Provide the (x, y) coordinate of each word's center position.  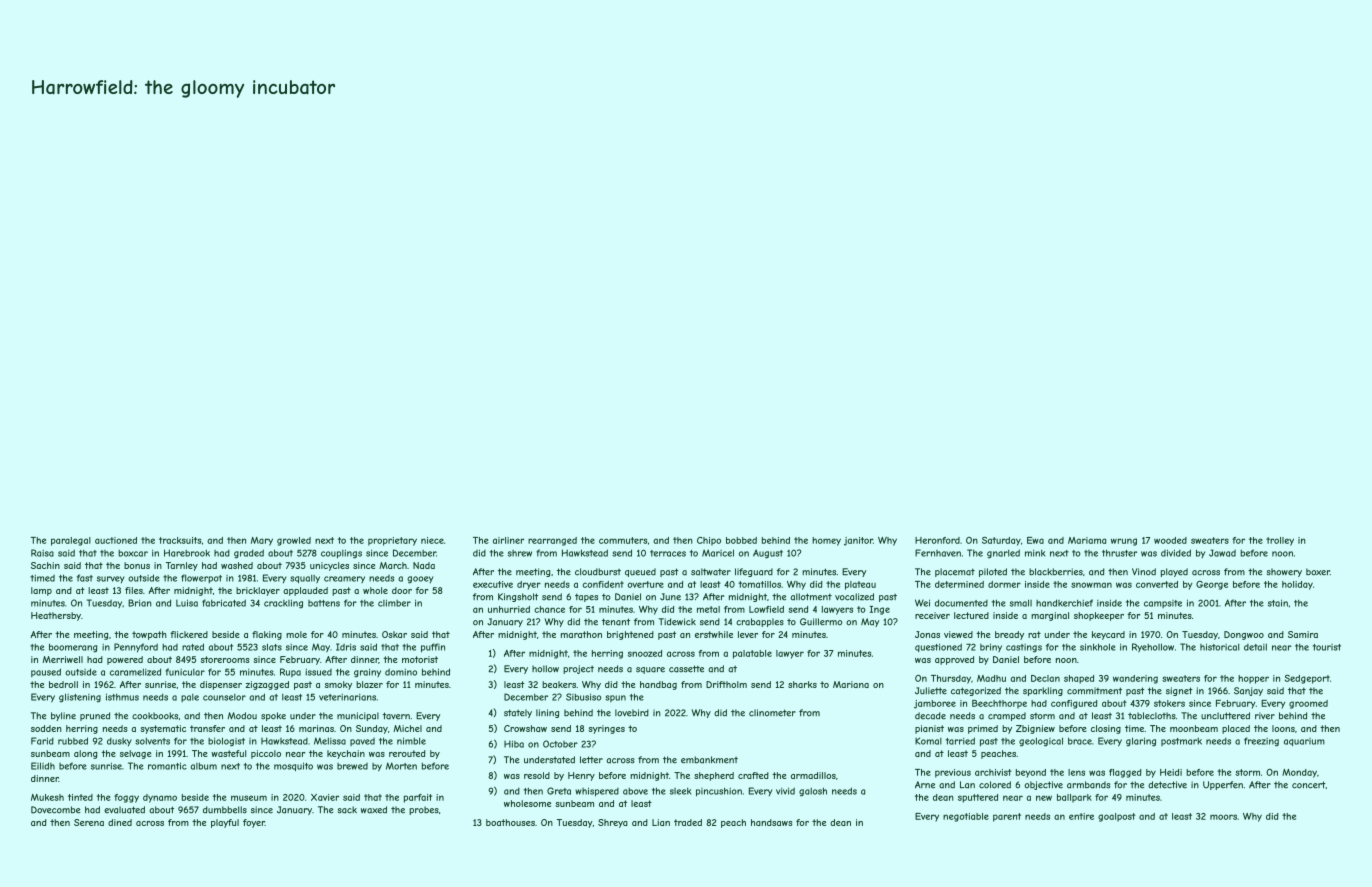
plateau (860, 585)
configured (1074, 704)
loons (1283, 728)
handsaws (771, 822)
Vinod (1144, 572)
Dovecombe (56, 810)
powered (125, 660)
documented (961, 603)
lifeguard (754, 572)
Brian (140, 603)
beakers (559, 684)
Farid (42, 741)
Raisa (42, 553)
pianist (929, 729)
